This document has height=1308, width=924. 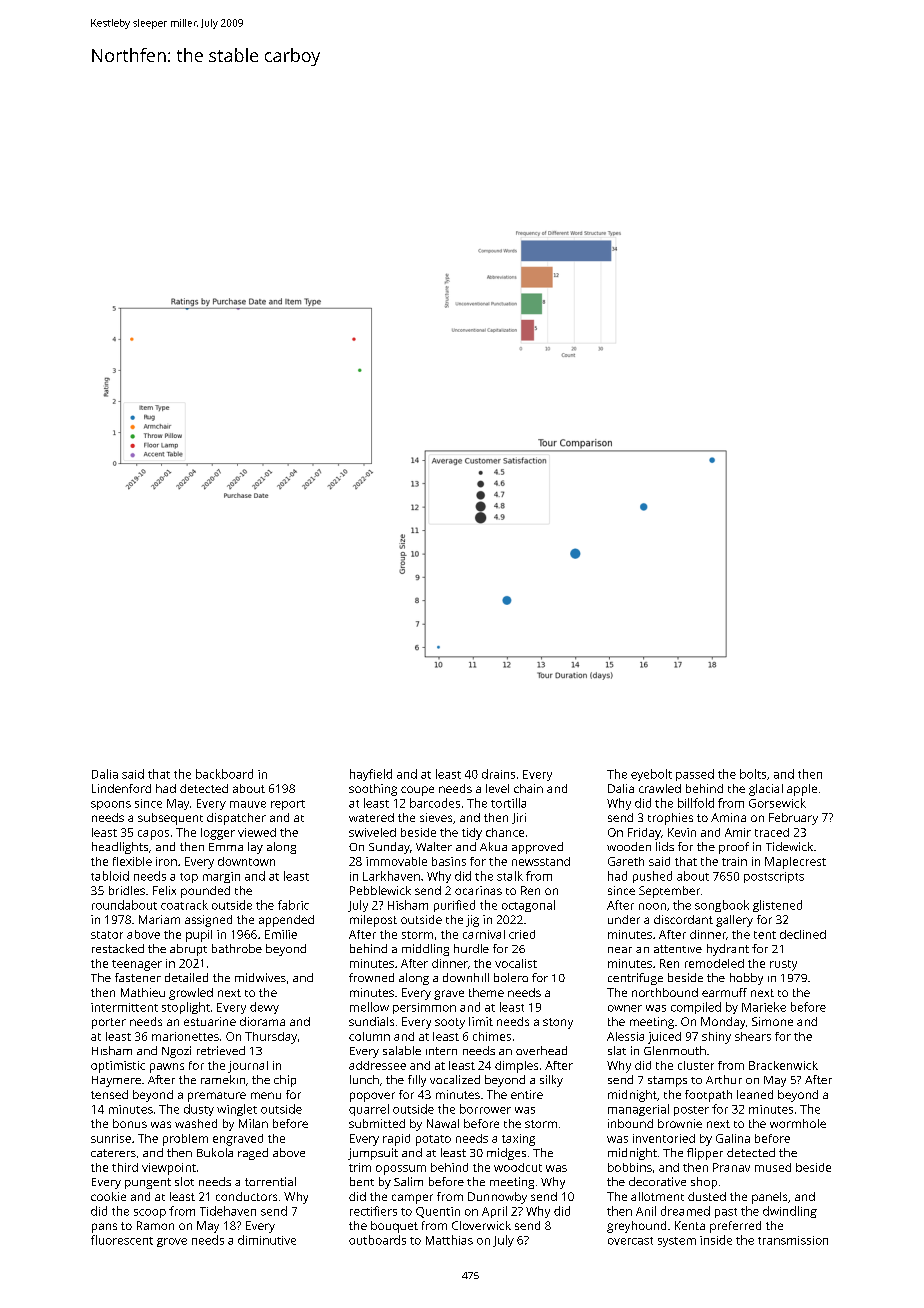 I want to click on persimmon, so click(x=424, y=1008).
